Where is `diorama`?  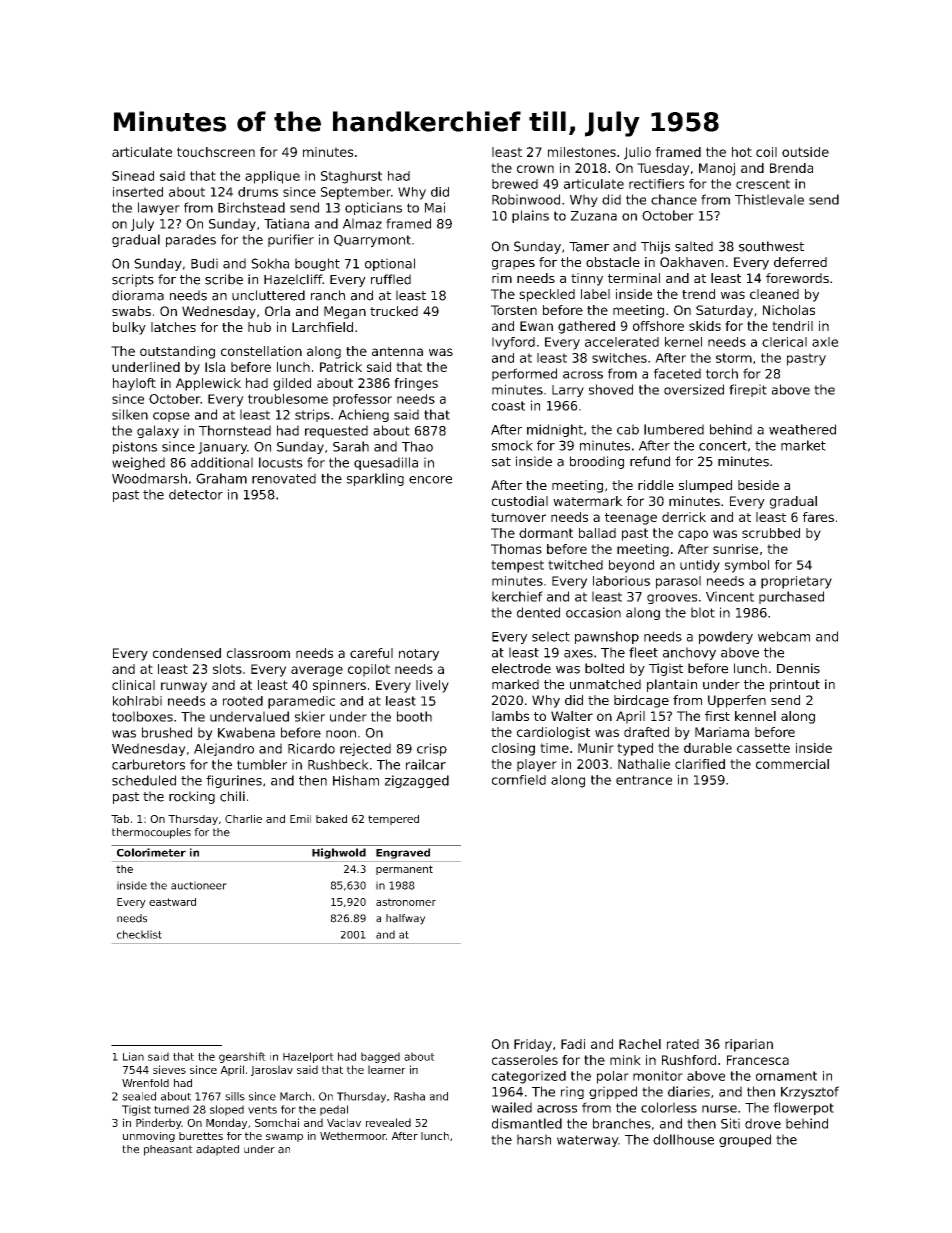 diorama is located at coordinates (138, 295).
